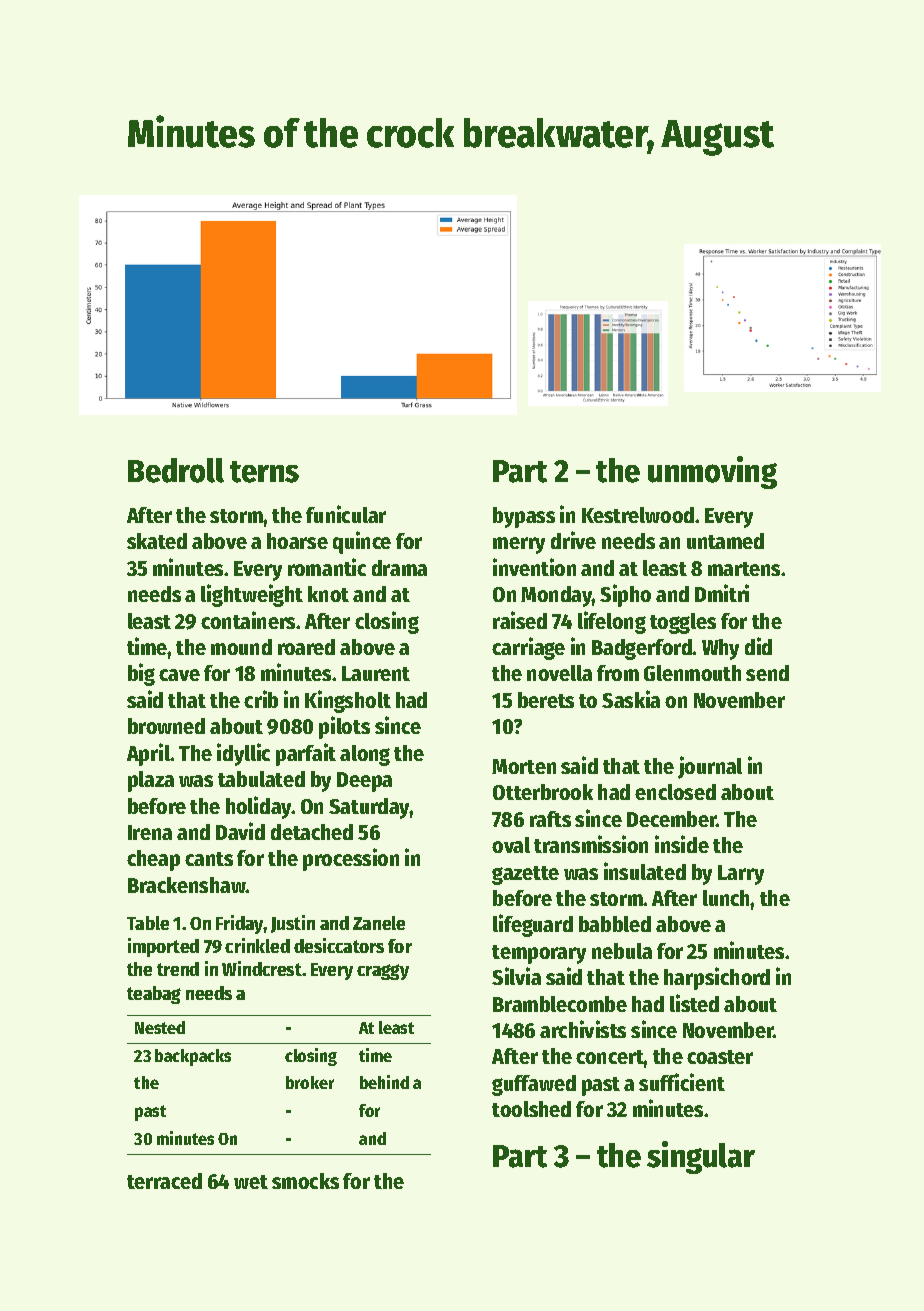 The width and height of the page is (924, 1311). What do you see at coordinates (351, 859) in the page?
I see `procession` at bounding box center [351, 859].
